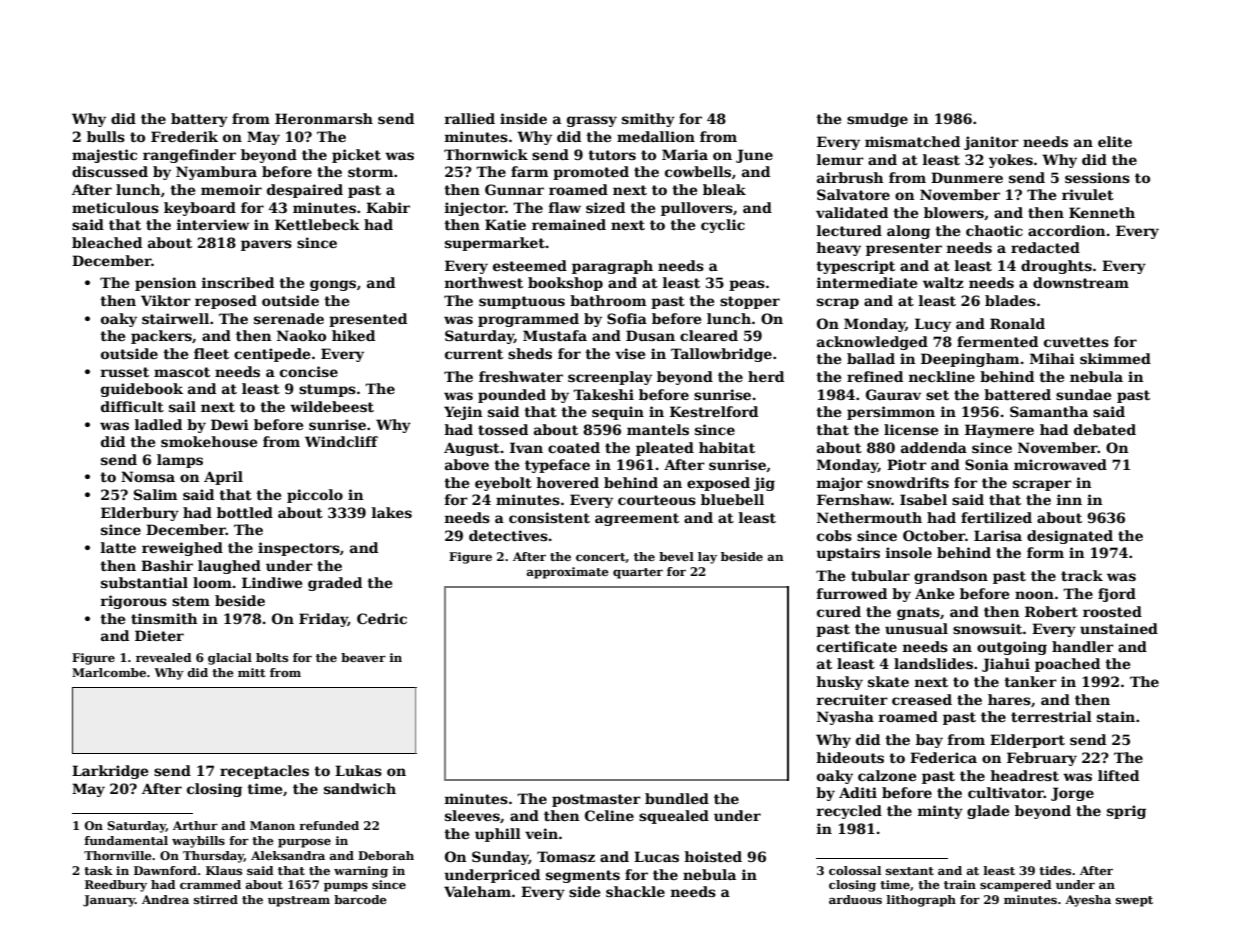 The image size is (1233, 952). What do you see at coordinates (565, 207) in the screenshot?
I see `flaw` at bounding box center [565, 207].
